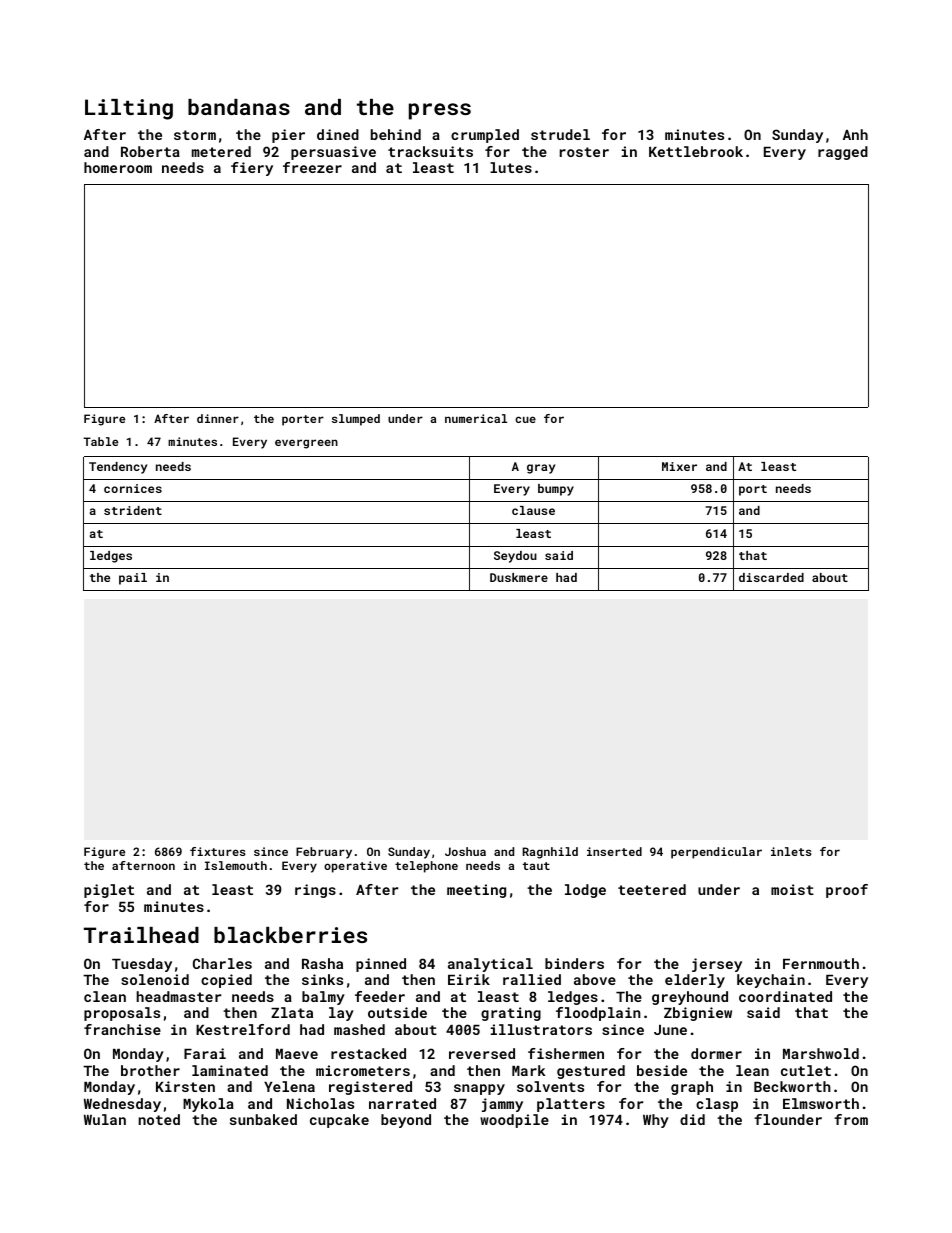 The width and height of the page is (952, 1233). I want to click on perpendicular, so click(716, 853).
